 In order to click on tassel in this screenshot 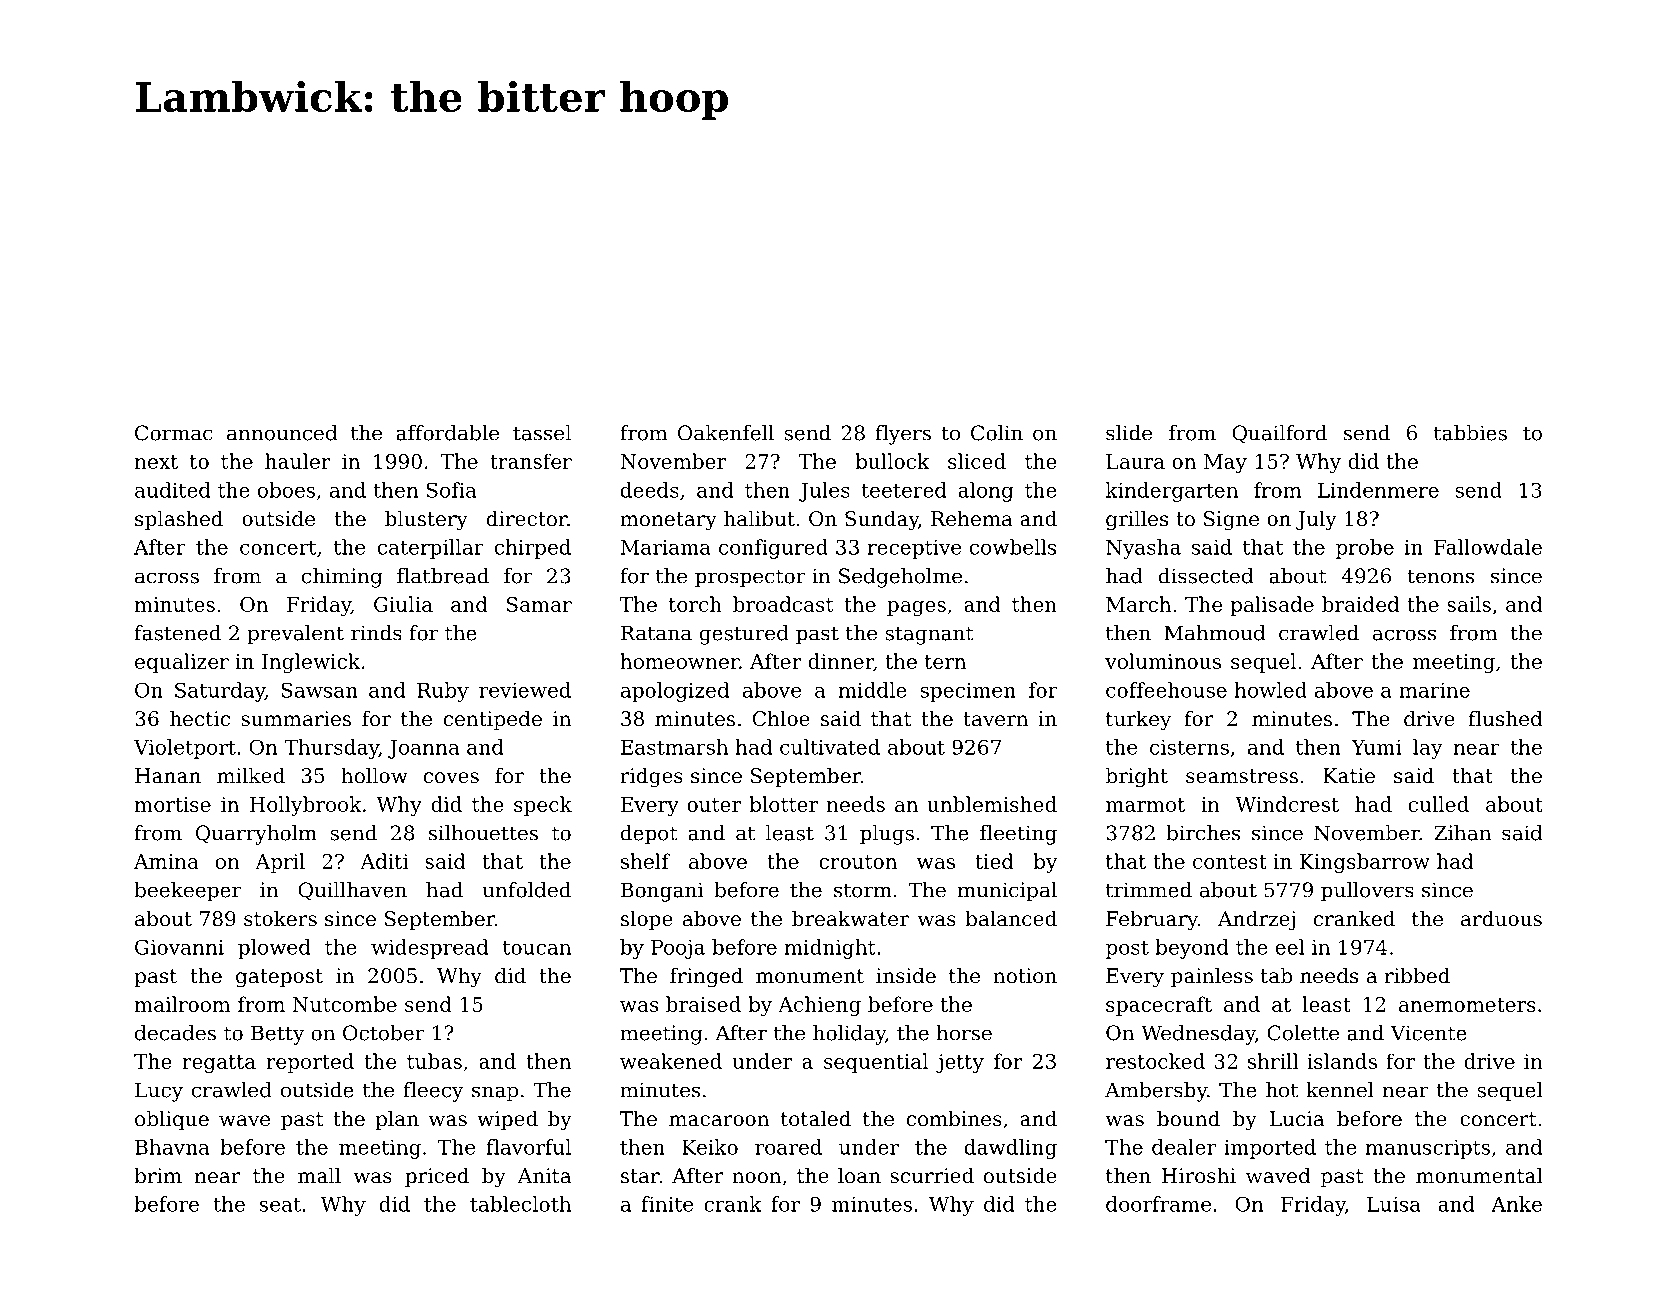, I will do `click(542, 433)`.
